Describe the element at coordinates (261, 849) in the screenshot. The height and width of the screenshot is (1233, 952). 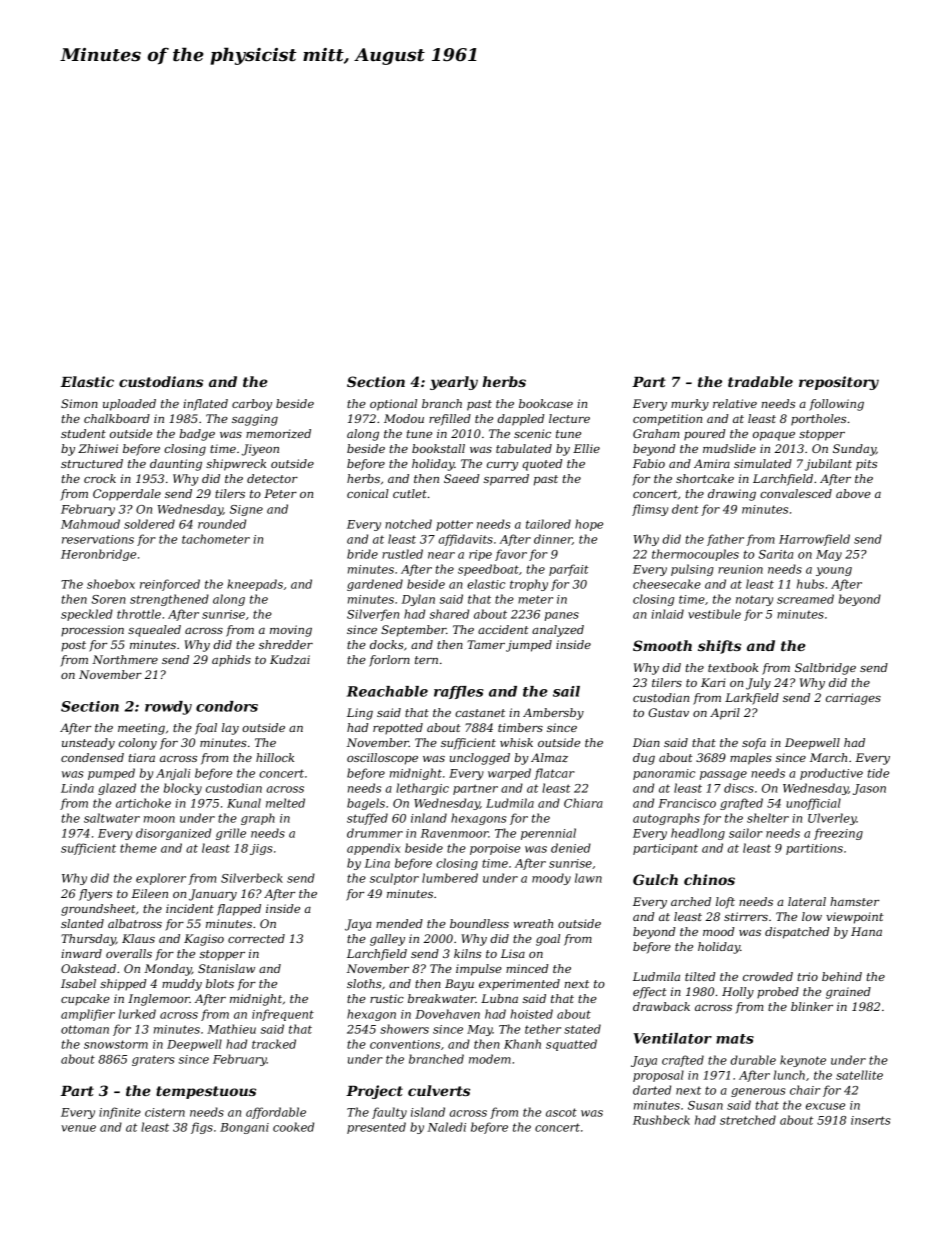
I see `jigs` at that location.
